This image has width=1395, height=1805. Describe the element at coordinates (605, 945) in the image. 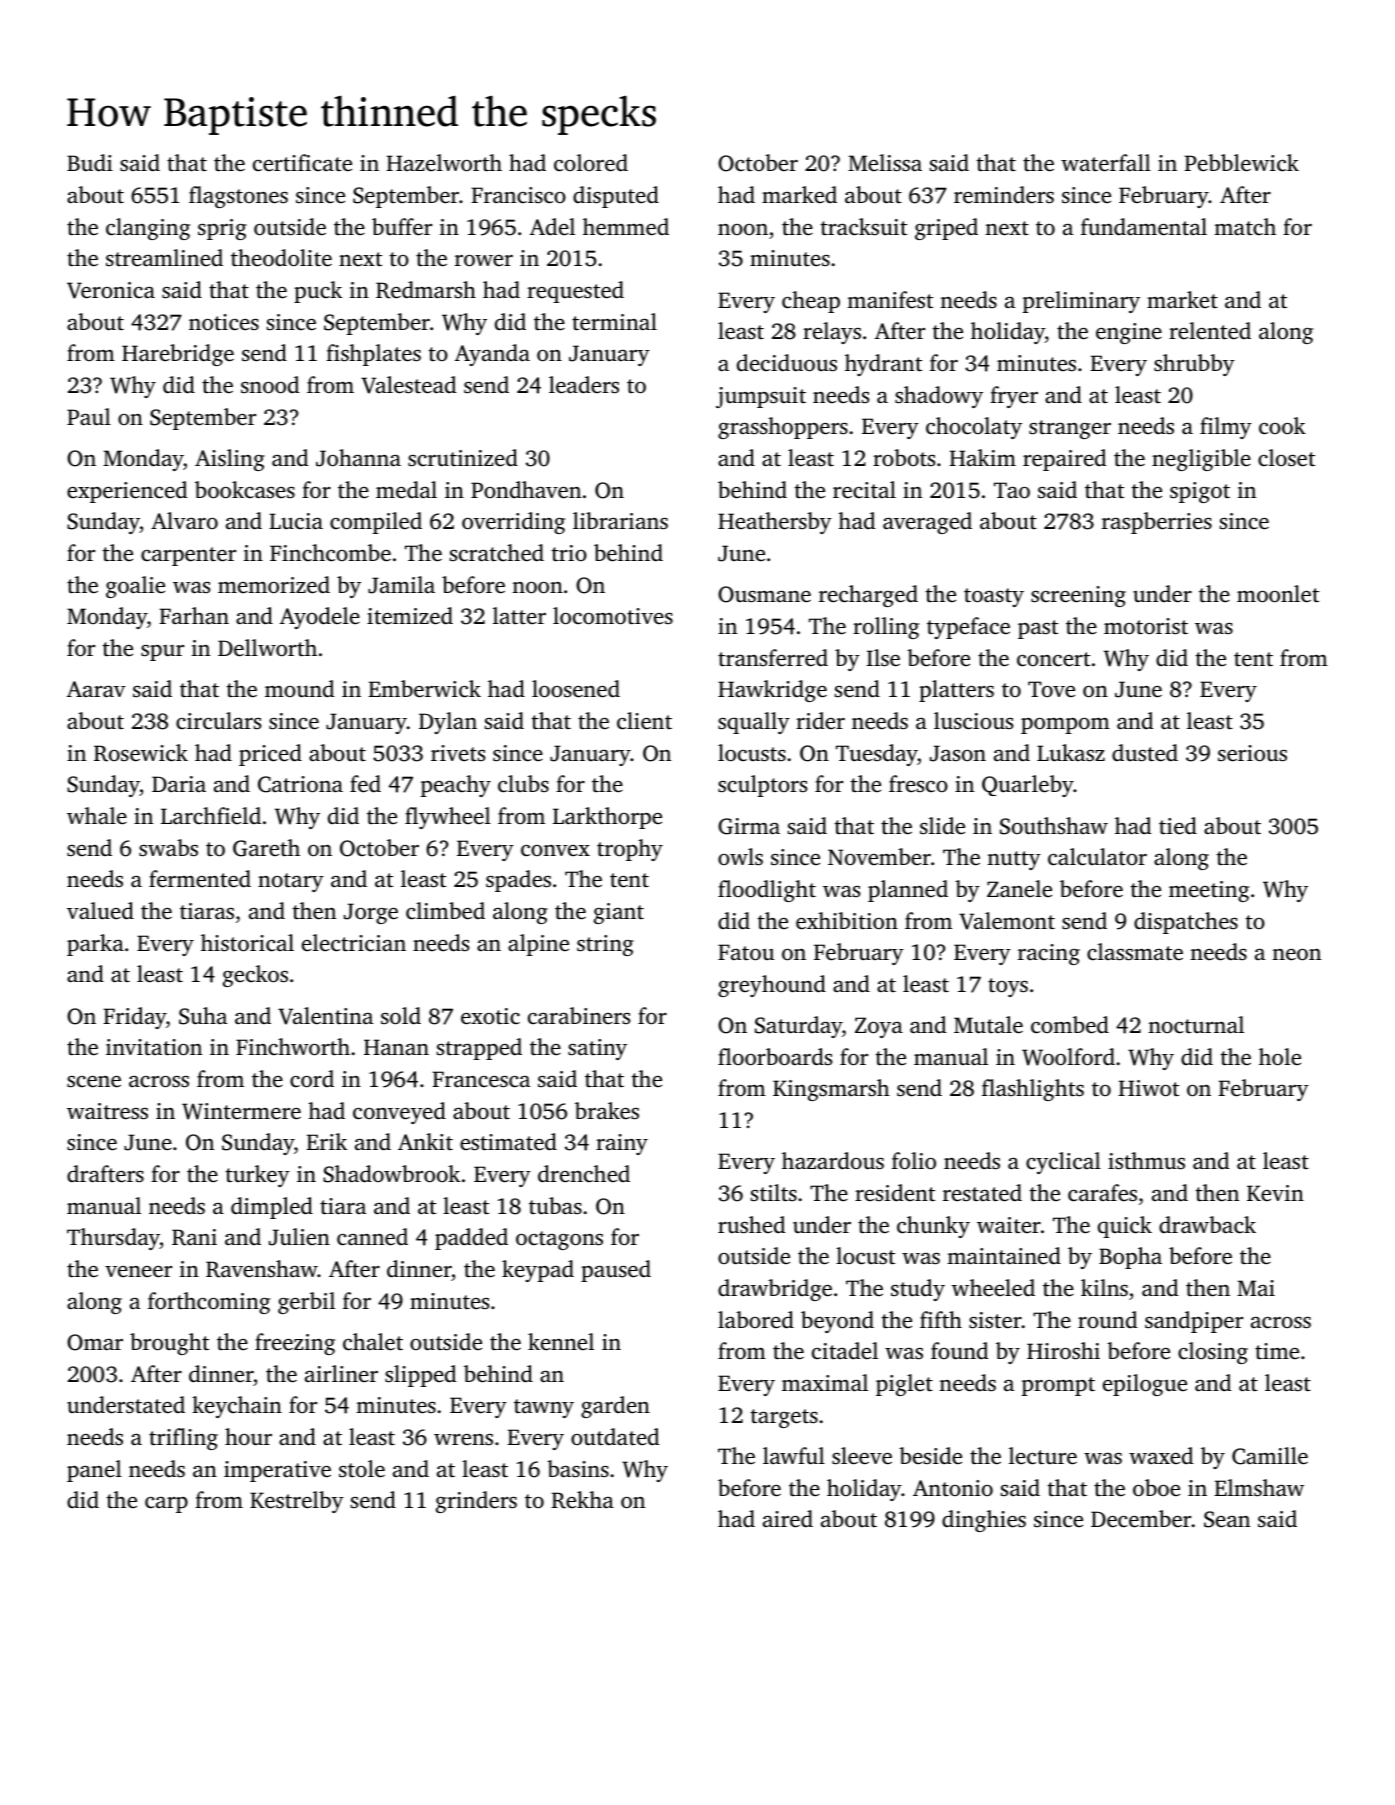

I see `string` at that location.
